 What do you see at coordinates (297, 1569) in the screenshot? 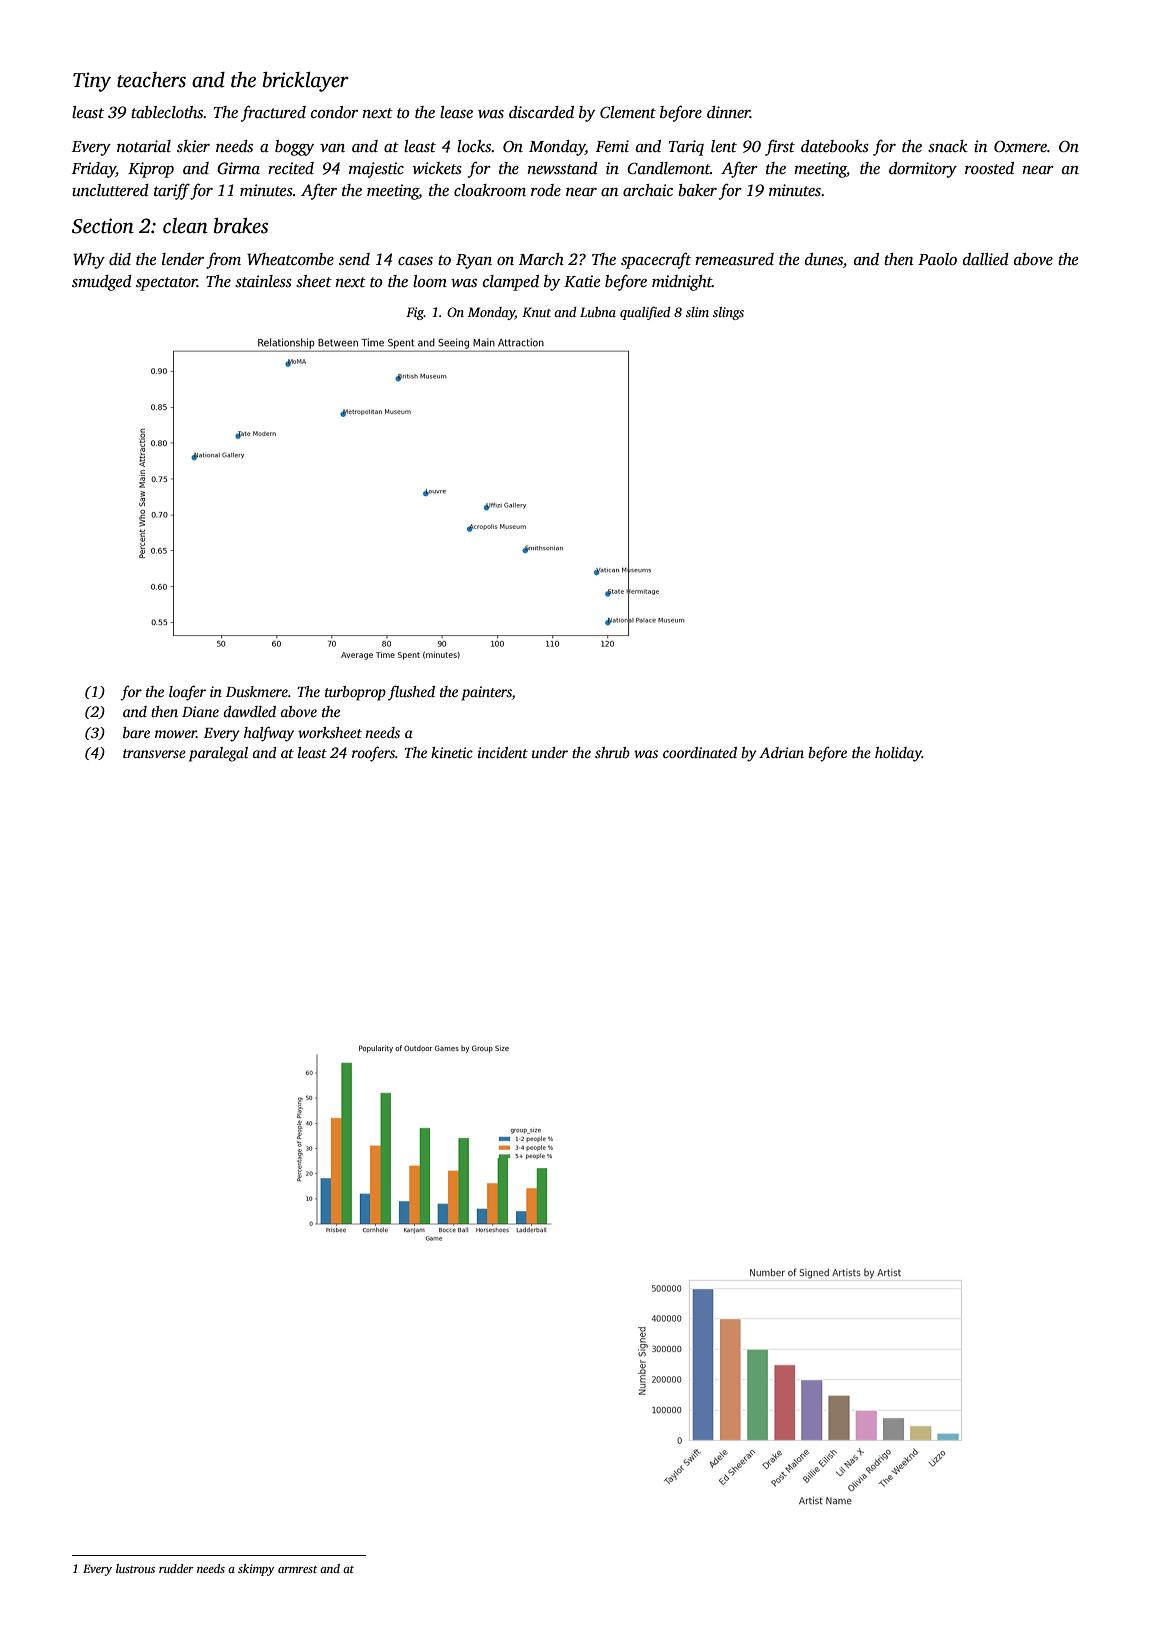
I see `armrest` at bounding box center [297, 1569].
